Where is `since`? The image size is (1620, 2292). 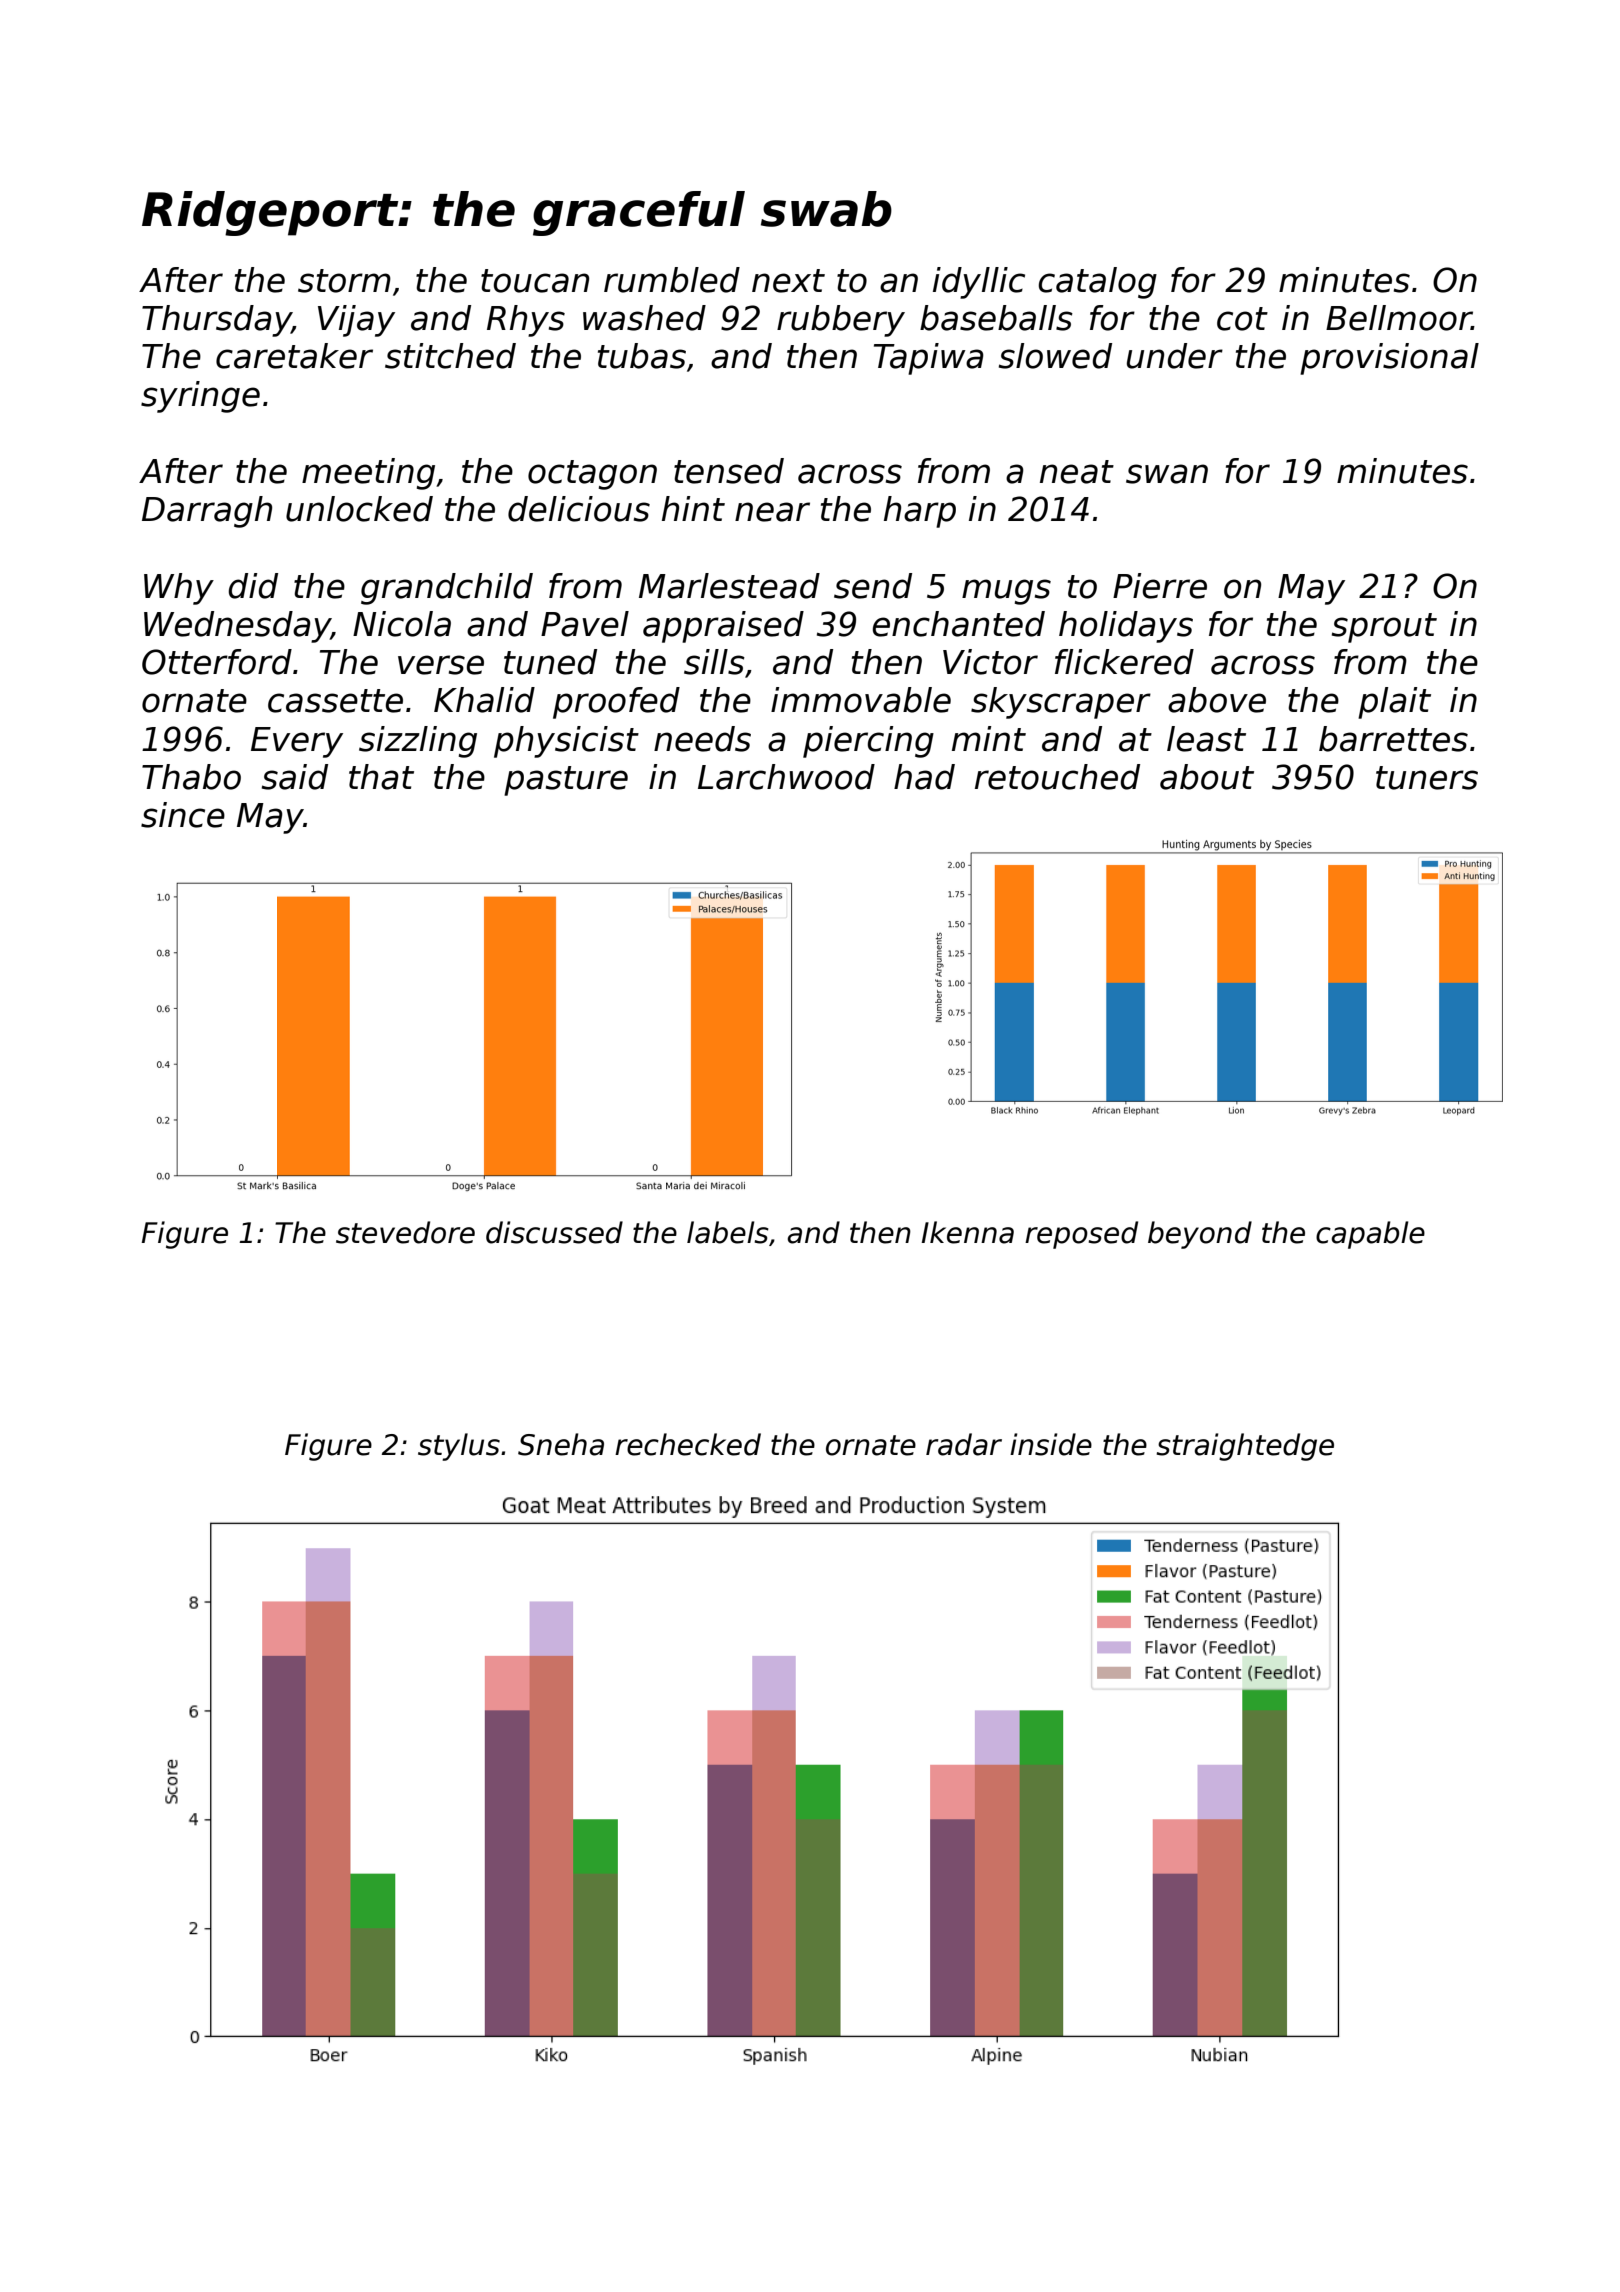
since is located at coordinates (183, 815).
